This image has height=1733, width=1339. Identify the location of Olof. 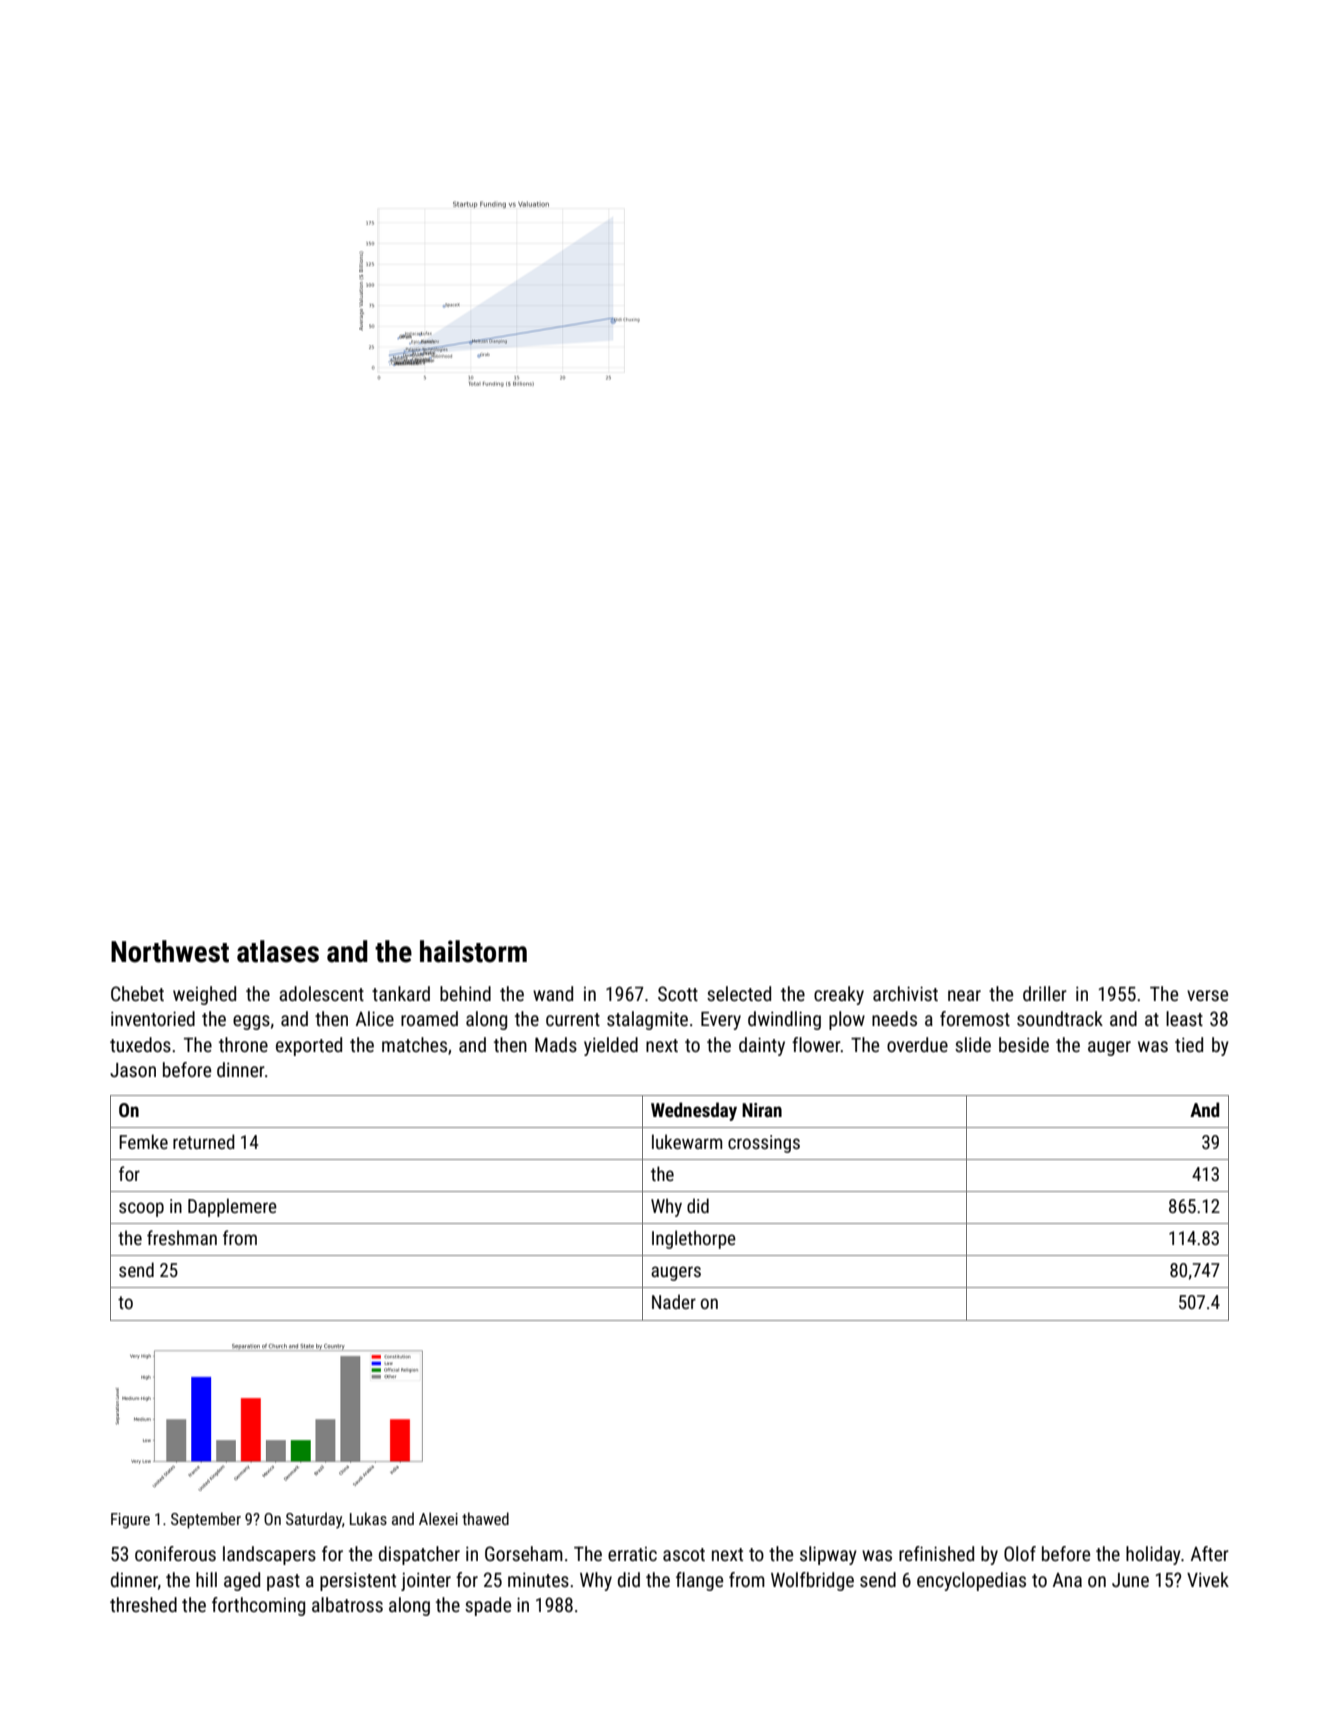
(1020, 1553).
